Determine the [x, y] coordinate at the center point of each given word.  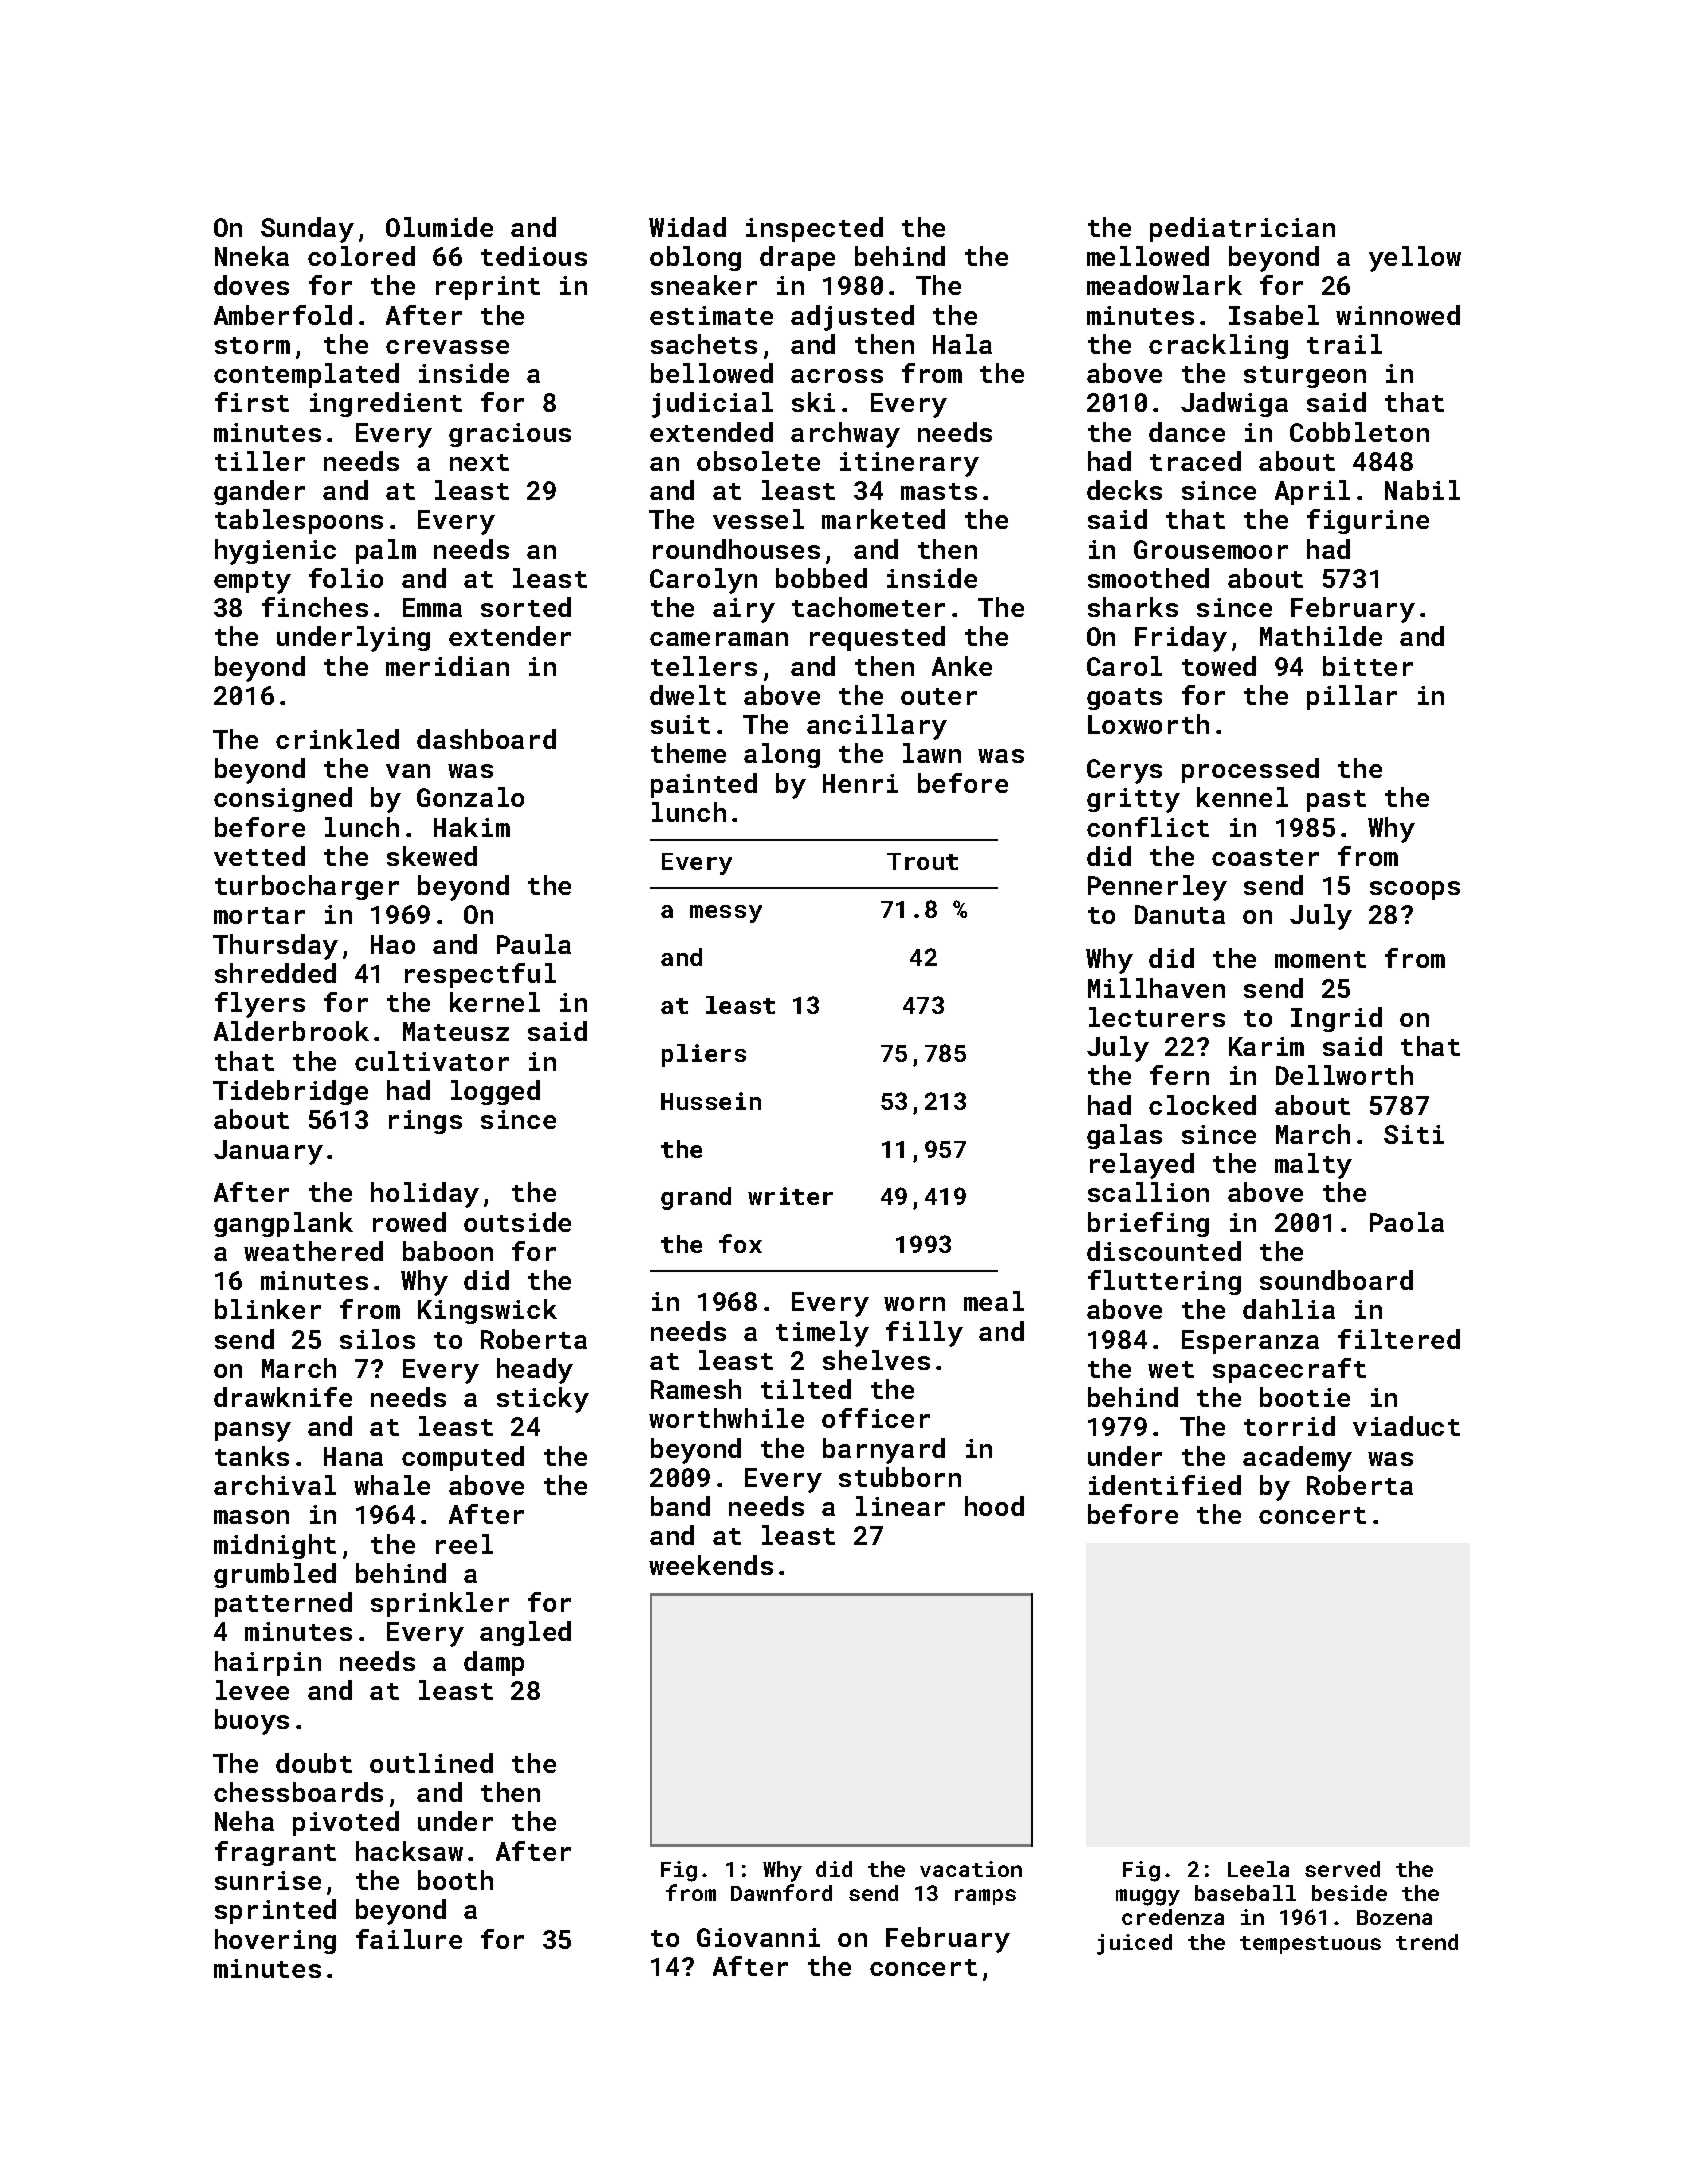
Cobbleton [1359, 432]
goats [1124, 699]
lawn [932, 753]
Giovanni [758, 1937]
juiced [1134, 1944]
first [252, 402]
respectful [480, 975]
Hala [962, 344]
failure [409, 1939]
